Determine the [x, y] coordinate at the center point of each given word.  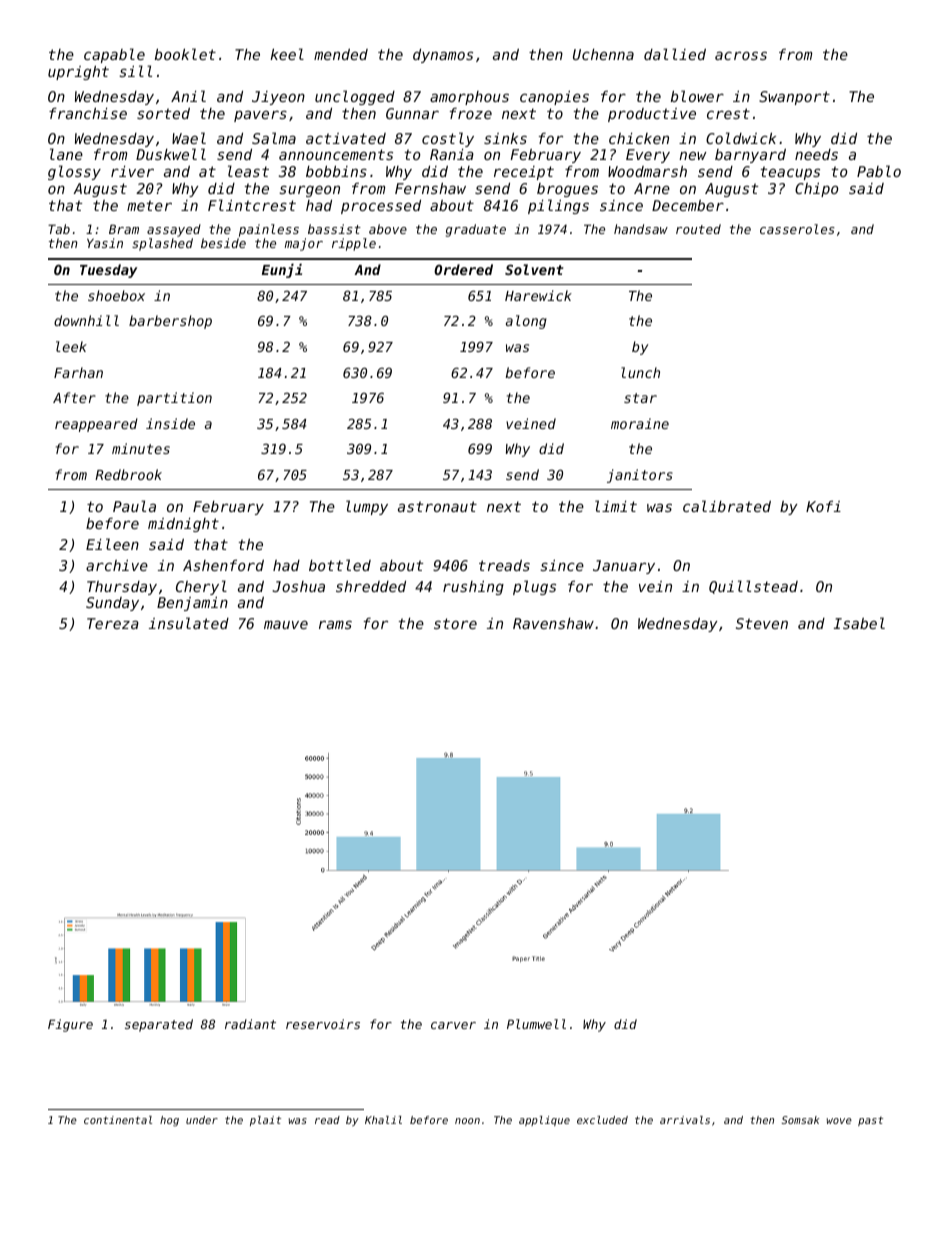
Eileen [112, 544]
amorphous [469, 98]
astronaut [437, 506]
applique [544, 1121]
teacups [790, 173]
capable [114, 55]
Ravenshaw [553, 623]
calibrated [727, 506]
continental [118, 1120]
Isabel [859, 623]
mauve [286, 624]
